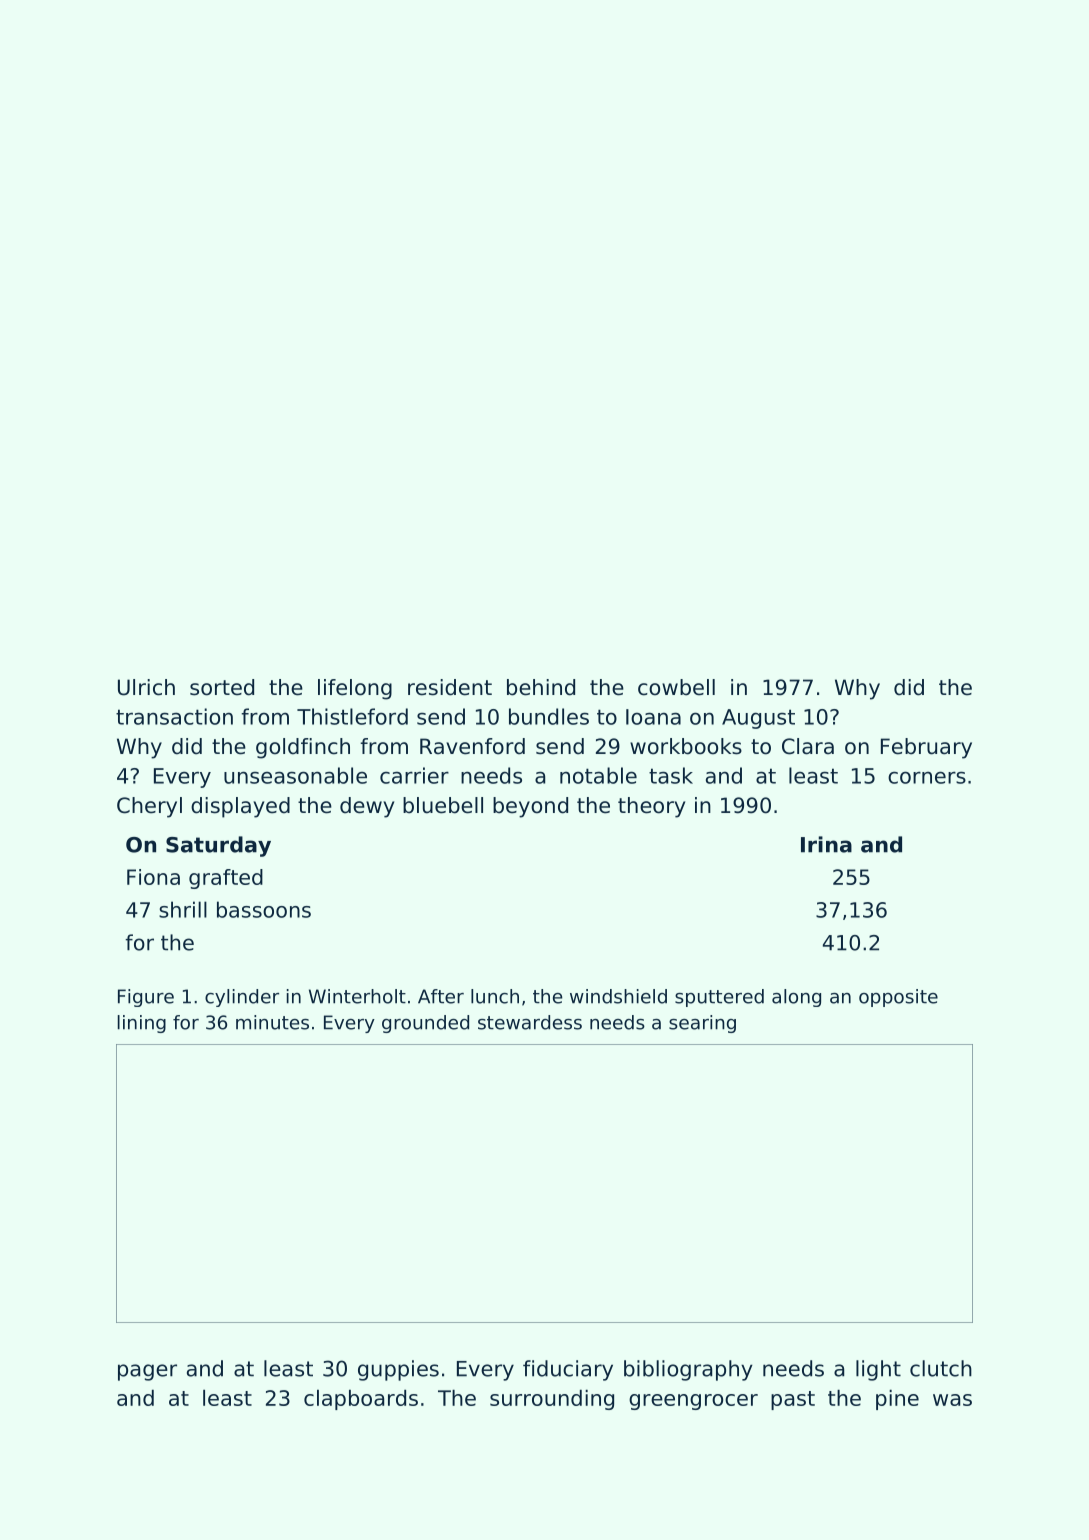 This screenshot has width=1089, height=1540. Describe the element at coordinates (808, 746) in the screenshot. I see `Clara` at that location.
